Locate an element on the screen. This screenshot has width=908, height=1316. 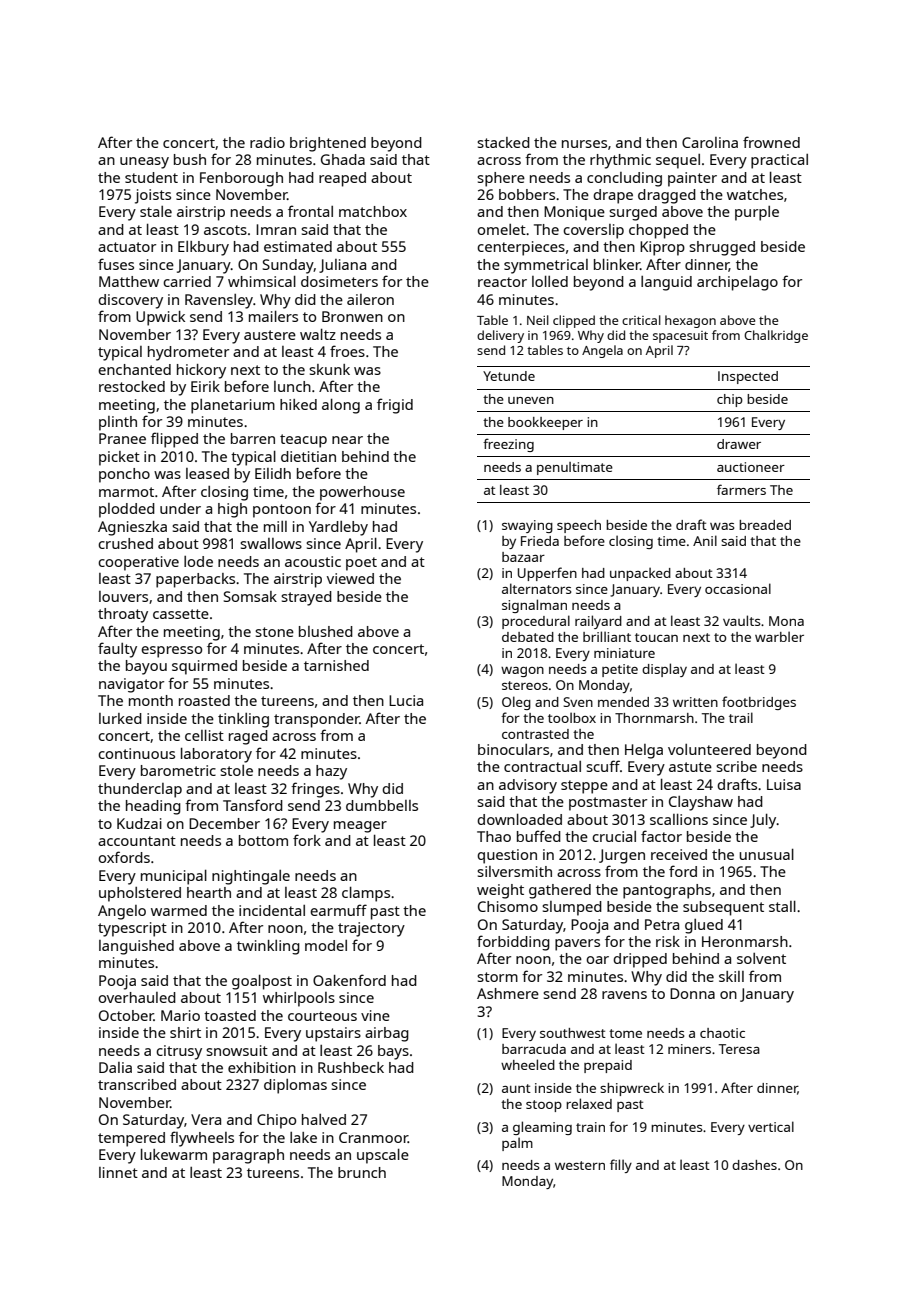
frowned is located at coordinates (771, 142).
